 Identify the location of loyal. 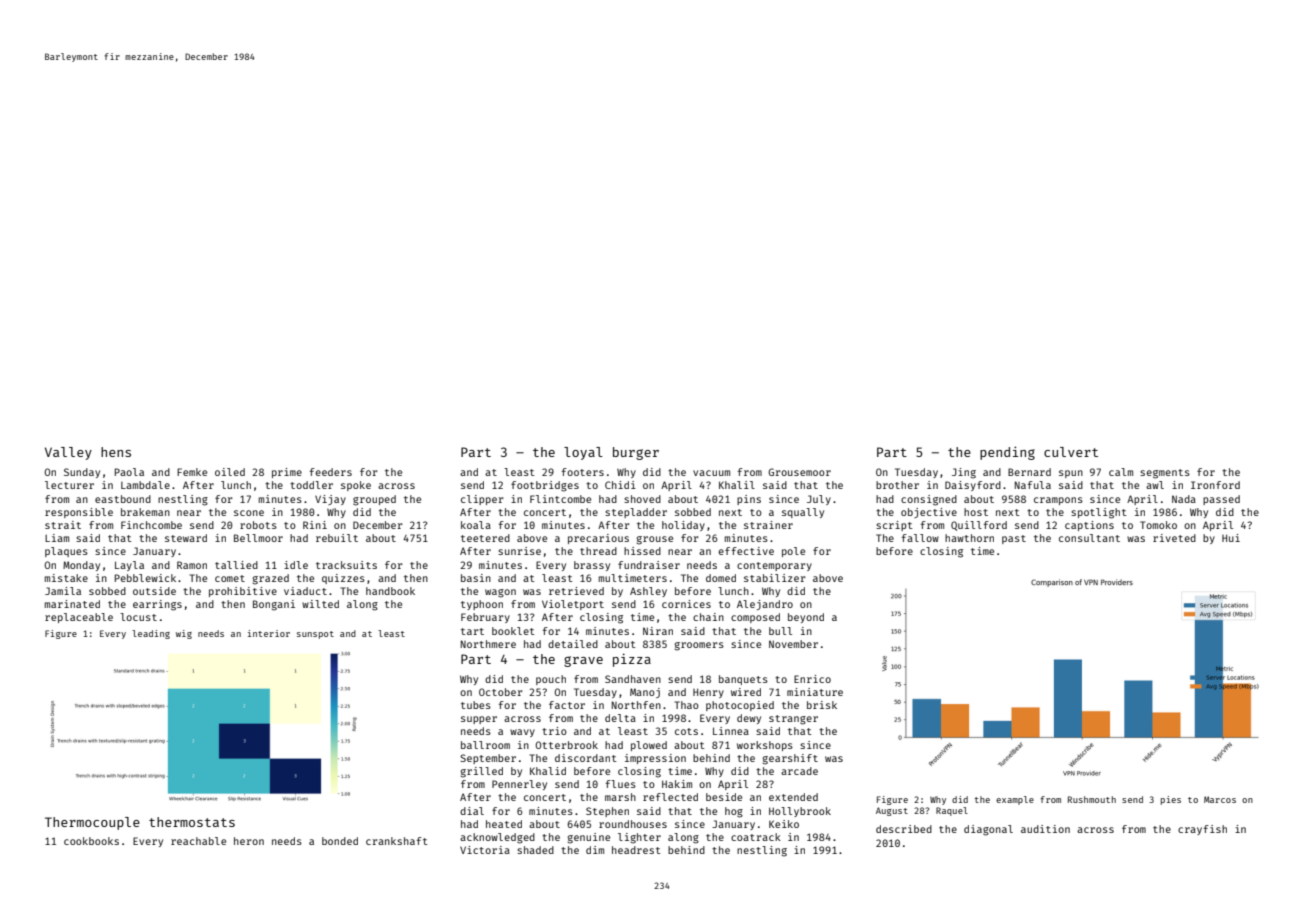
(583, 453).
